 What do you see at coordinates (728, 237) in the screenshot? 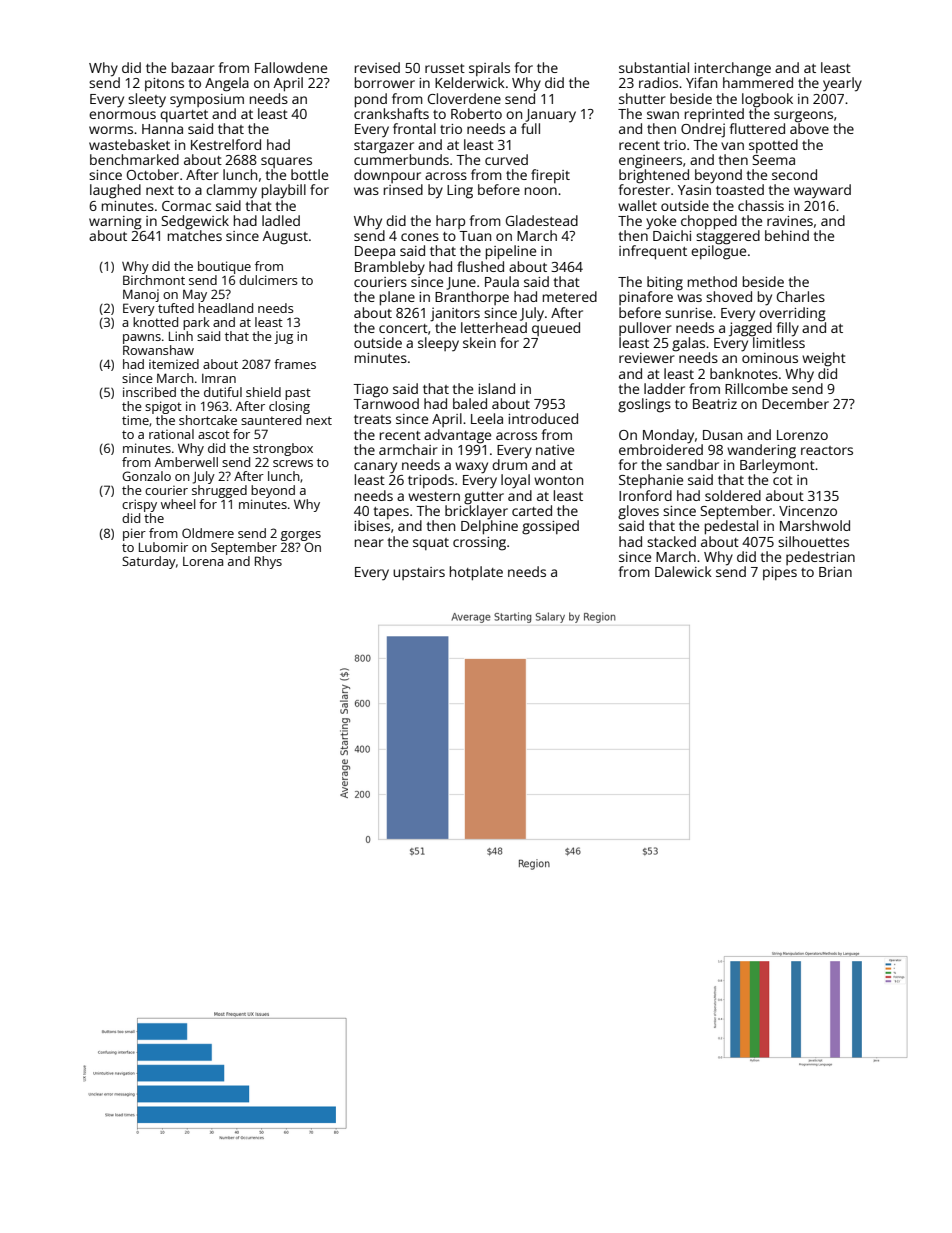
I see `staggered` at bounding box center [728, 237].
